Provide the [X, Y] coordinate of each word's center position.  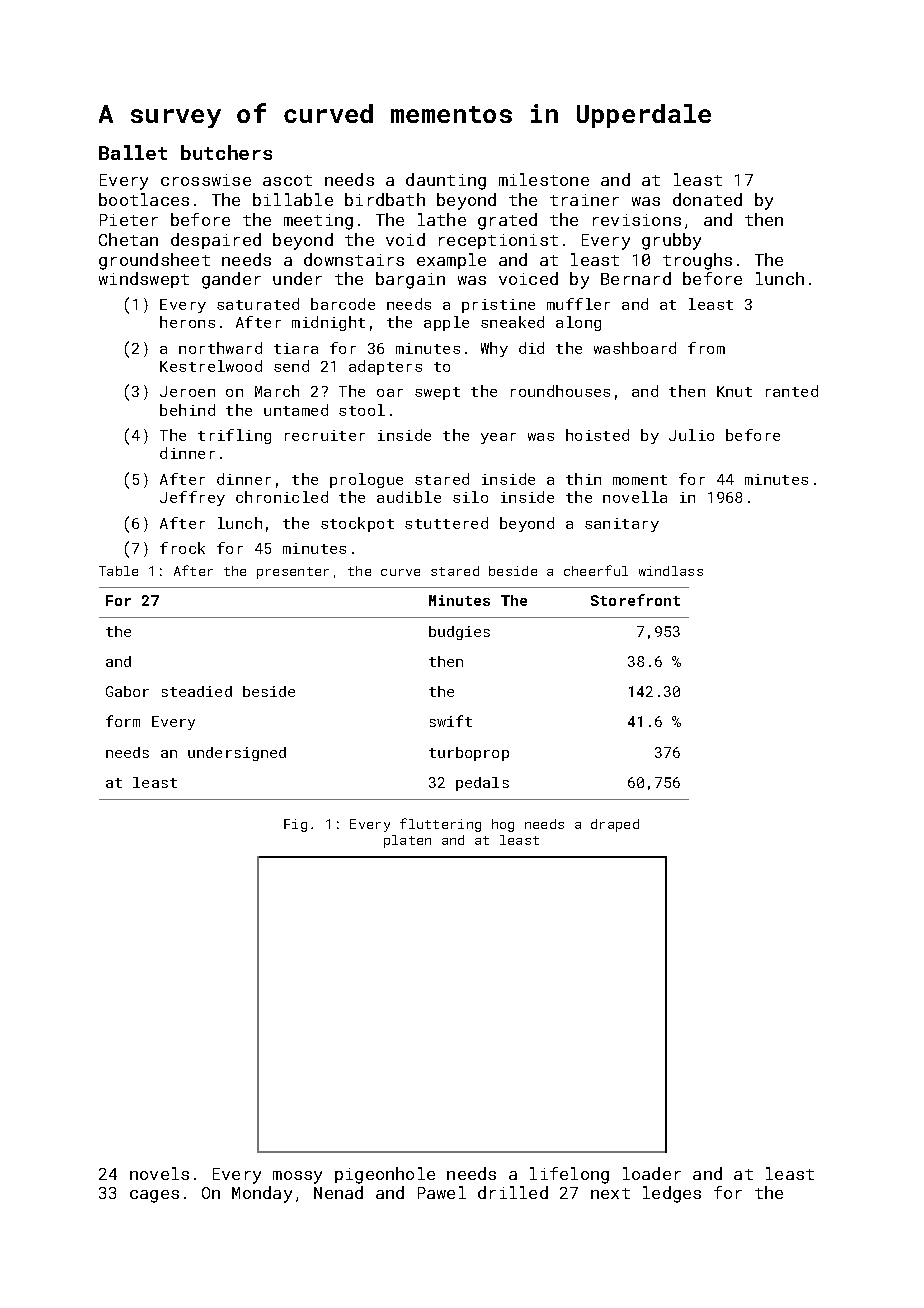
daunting [446, 181]
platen [407, 841]
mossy [297, 1177]
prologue [366, 480]
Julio [691, 435]
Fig [295, 825]
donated [707, 199]
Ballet [133, 152]
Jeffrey [192, 498]
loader [652, 1173]
